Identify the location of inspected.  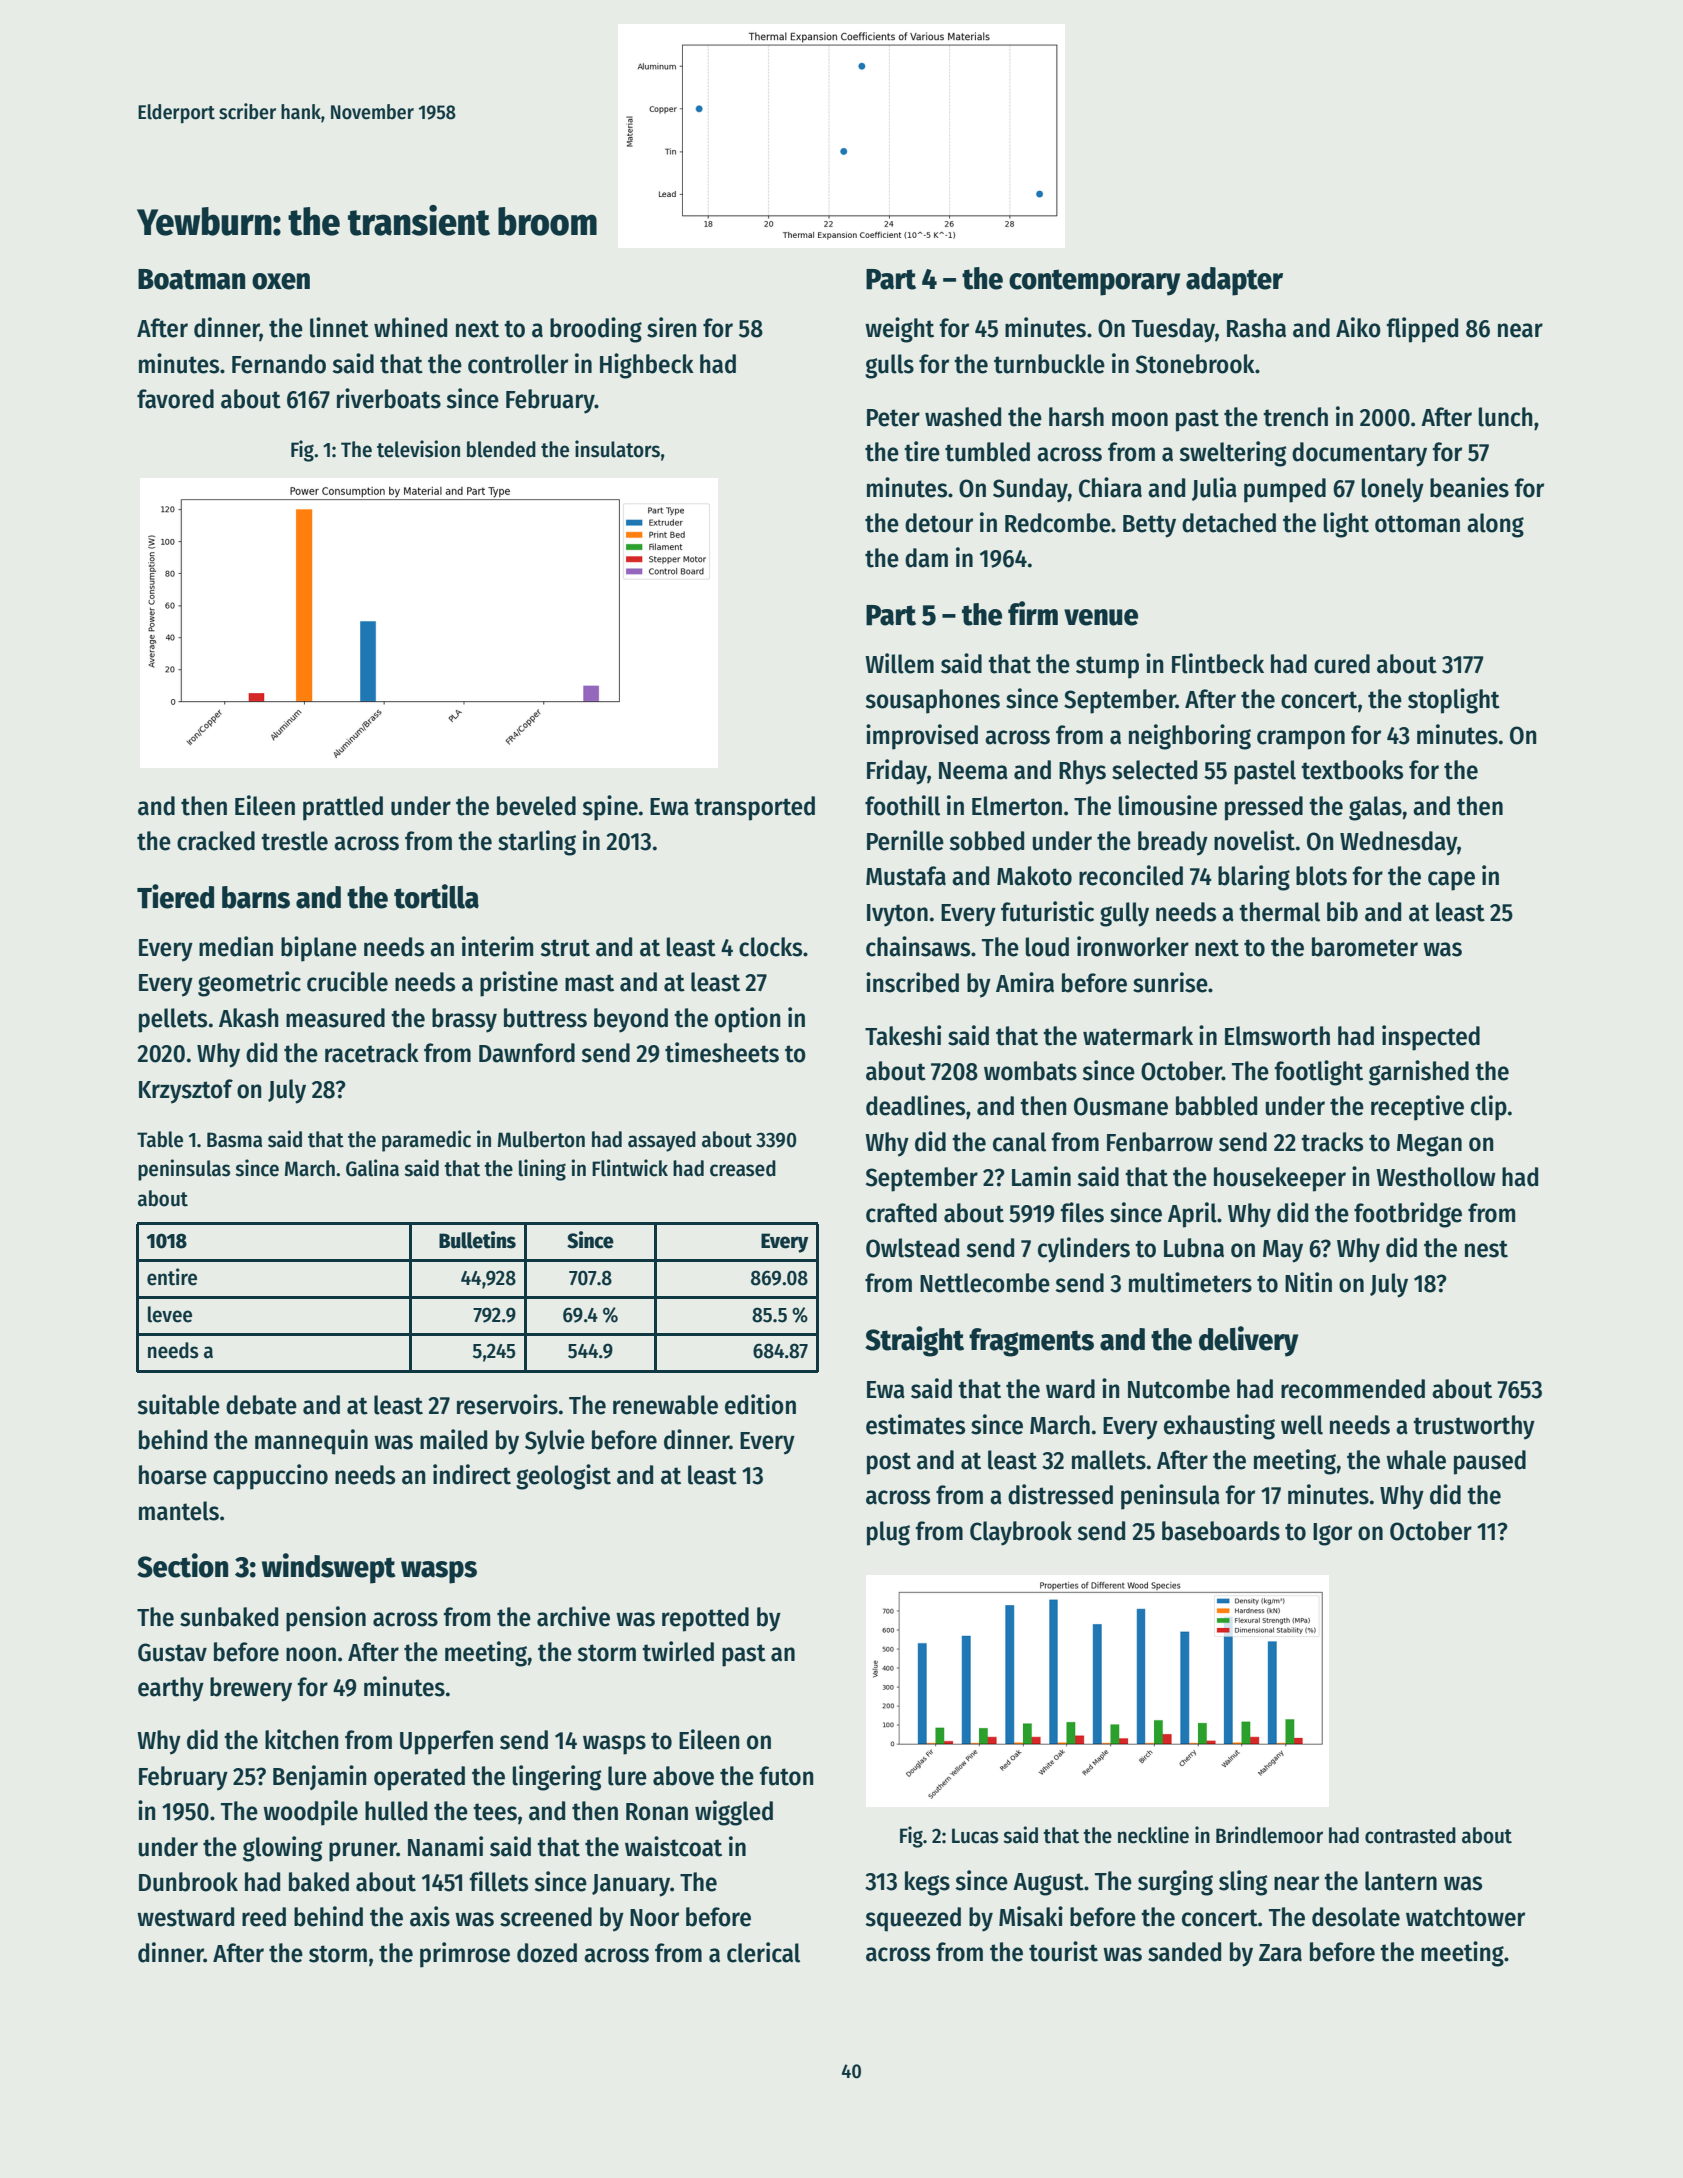
(1431, 1038).
